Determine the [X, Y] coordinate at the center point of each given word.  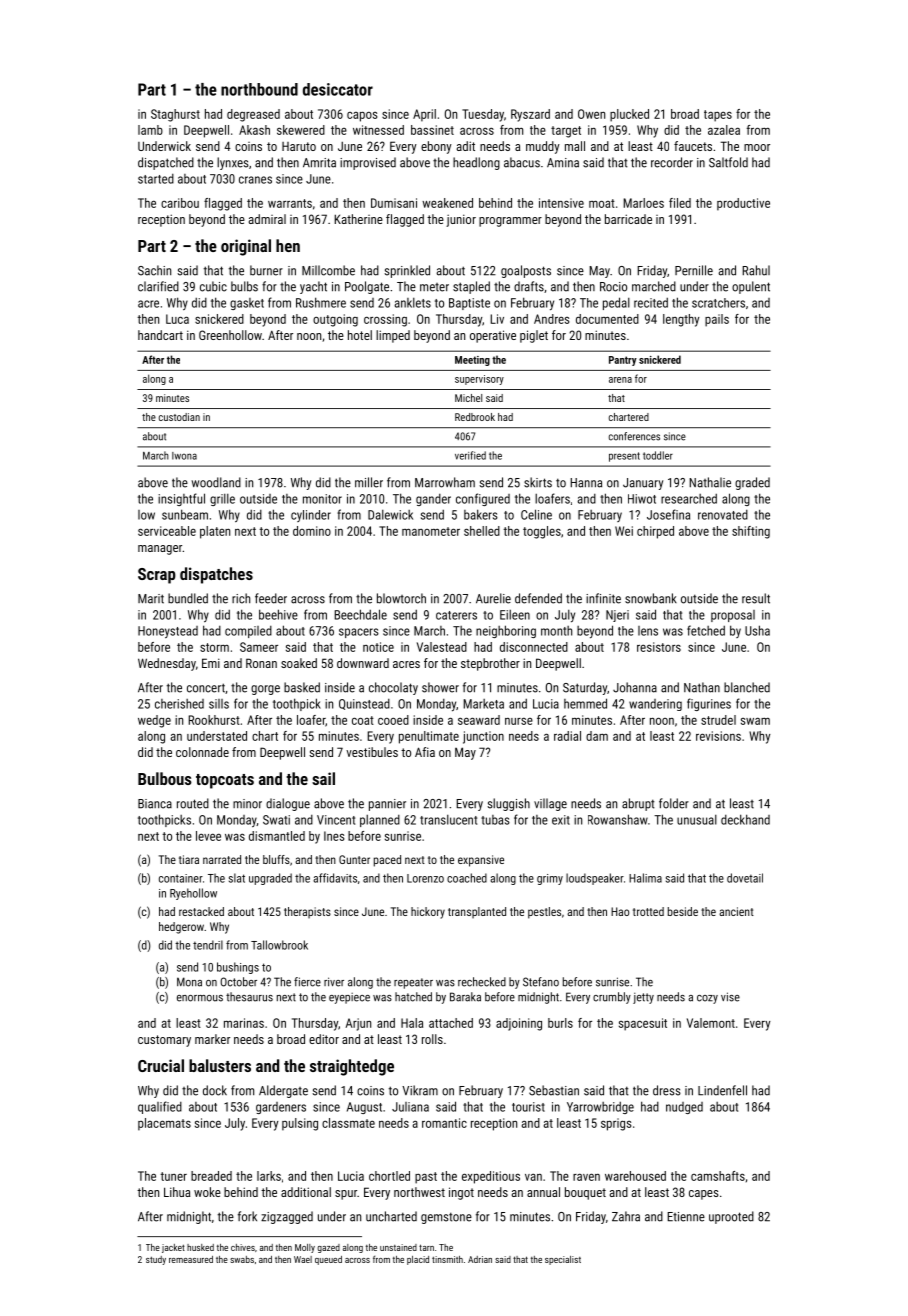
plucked [629, 115]
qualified [160, 1107]
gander [433, 500]
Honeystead [168, 632]
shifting [751, 532]
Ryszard [530, 115]
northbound [259, 89]
